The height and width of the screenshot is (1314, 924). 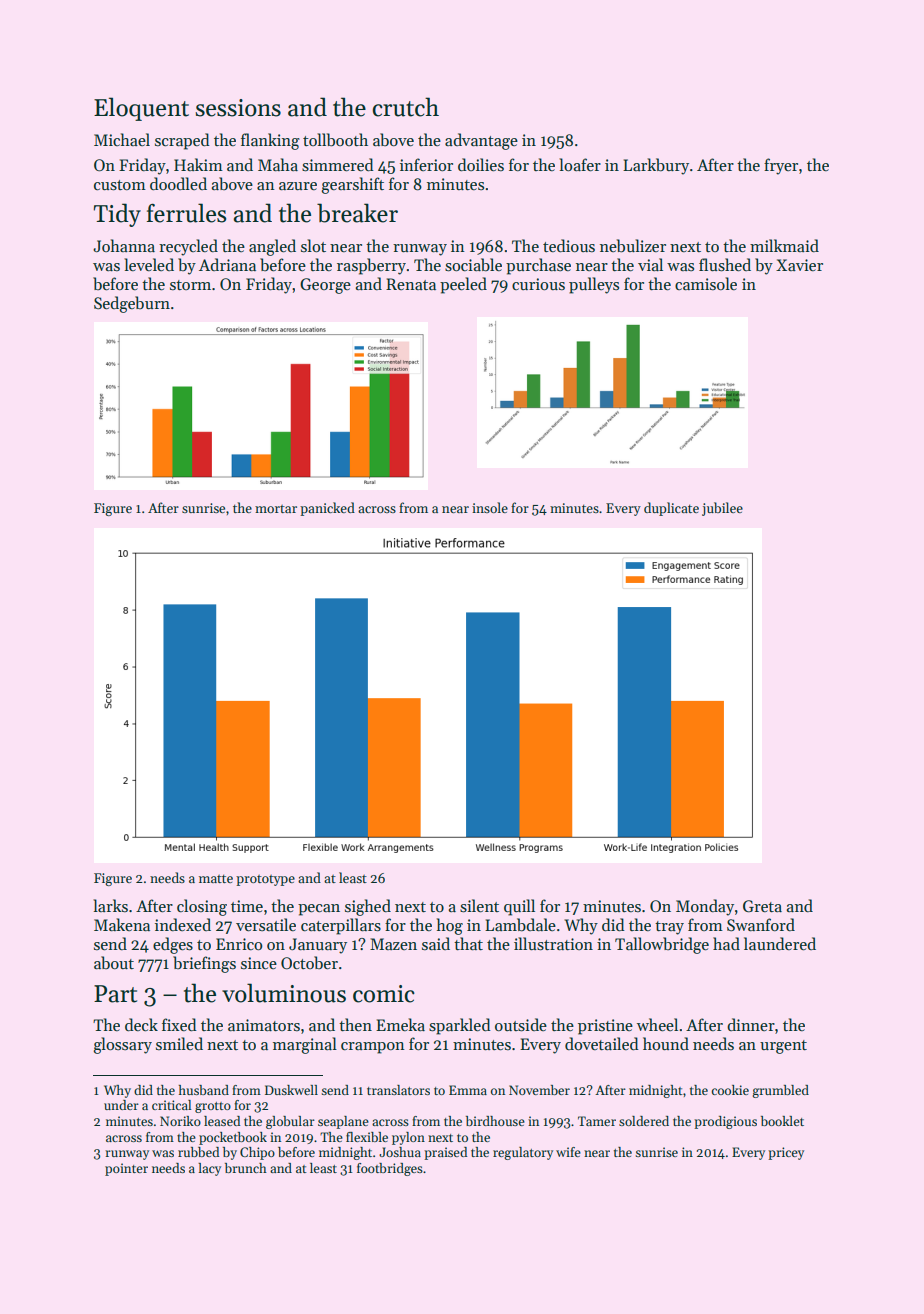 I want to click on Larkbury, so click(x=656, y=166).
